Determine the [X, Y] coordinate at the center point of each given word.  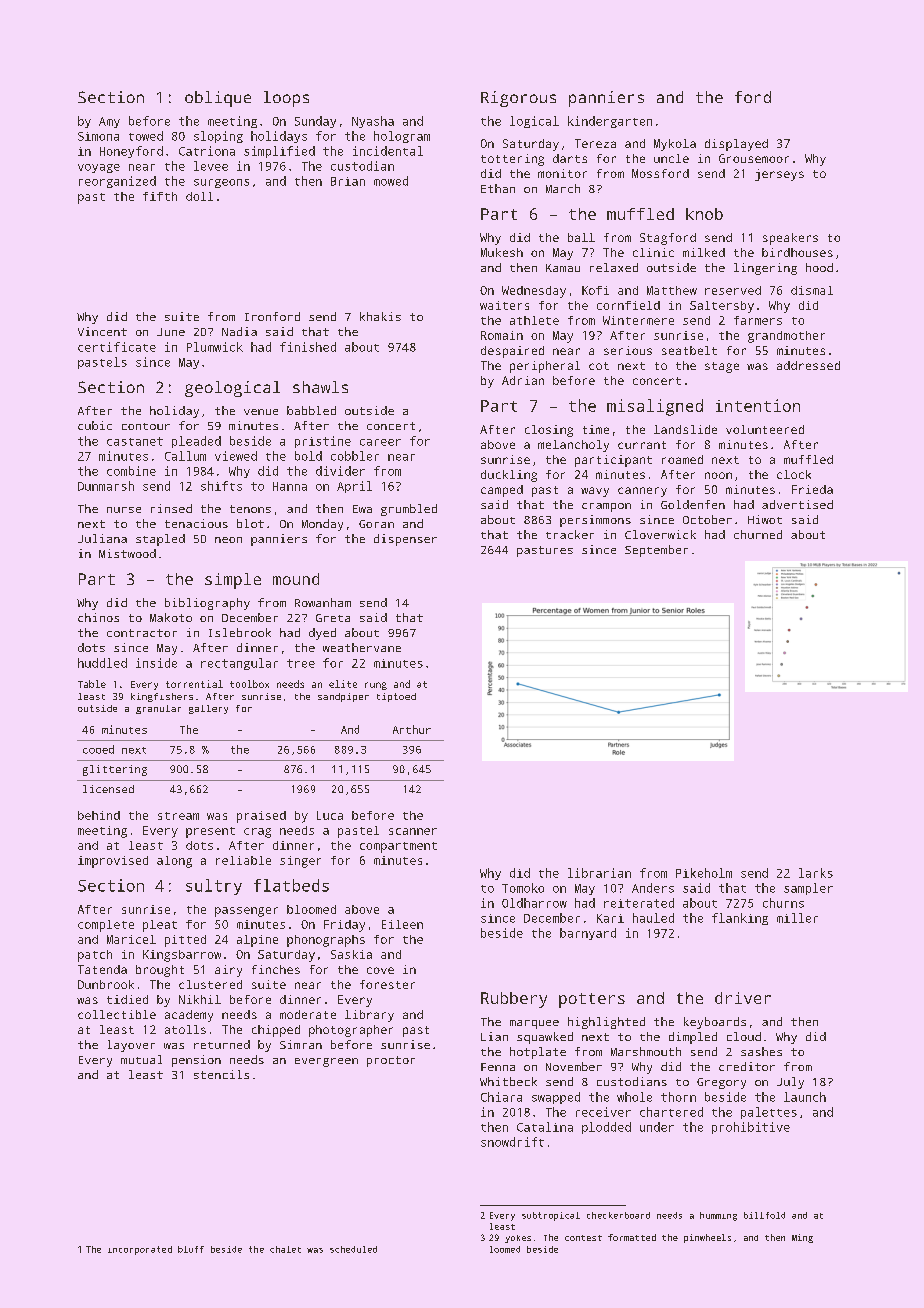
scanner [413, 831]
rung [376, 686]
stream [178, 816]
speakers [790, 239]
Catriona [207, 151]
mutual [141, 1059]
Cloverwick [660, 534]
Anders [653, 888]
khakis [380, 316]
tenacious [196, 523]
